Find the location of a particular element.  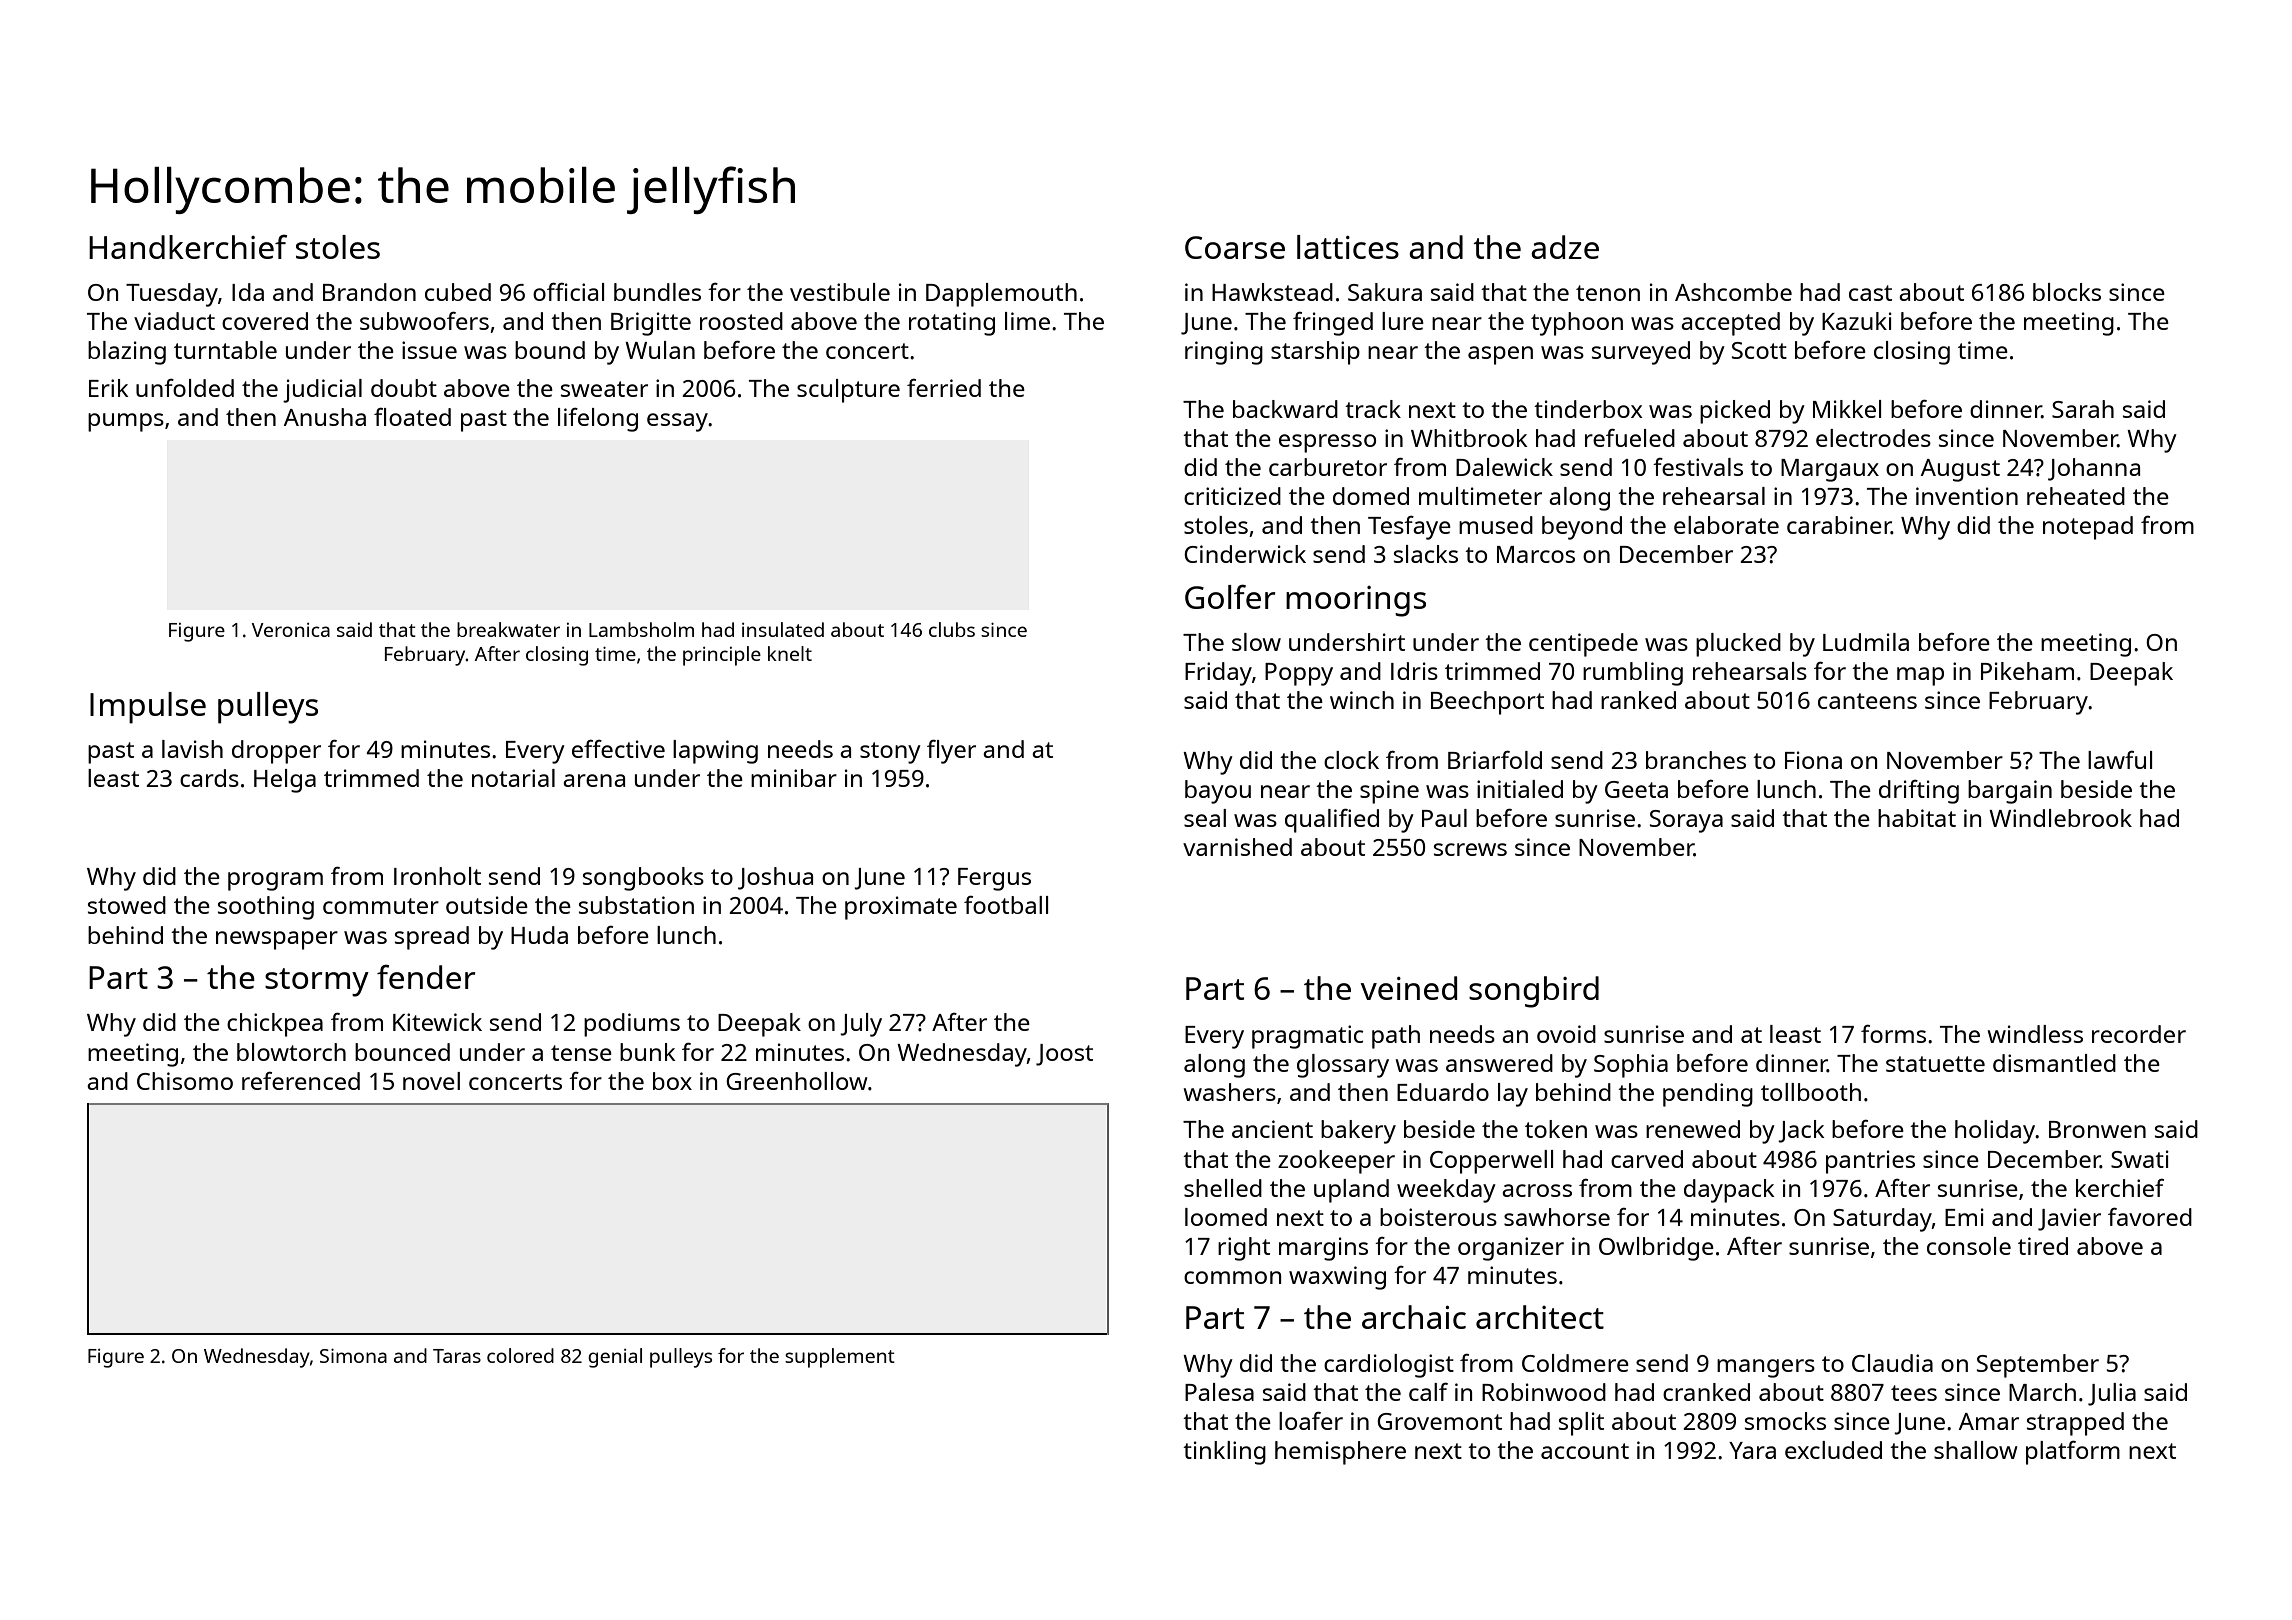

Chisomo is located at coordinates (185, 1081).
